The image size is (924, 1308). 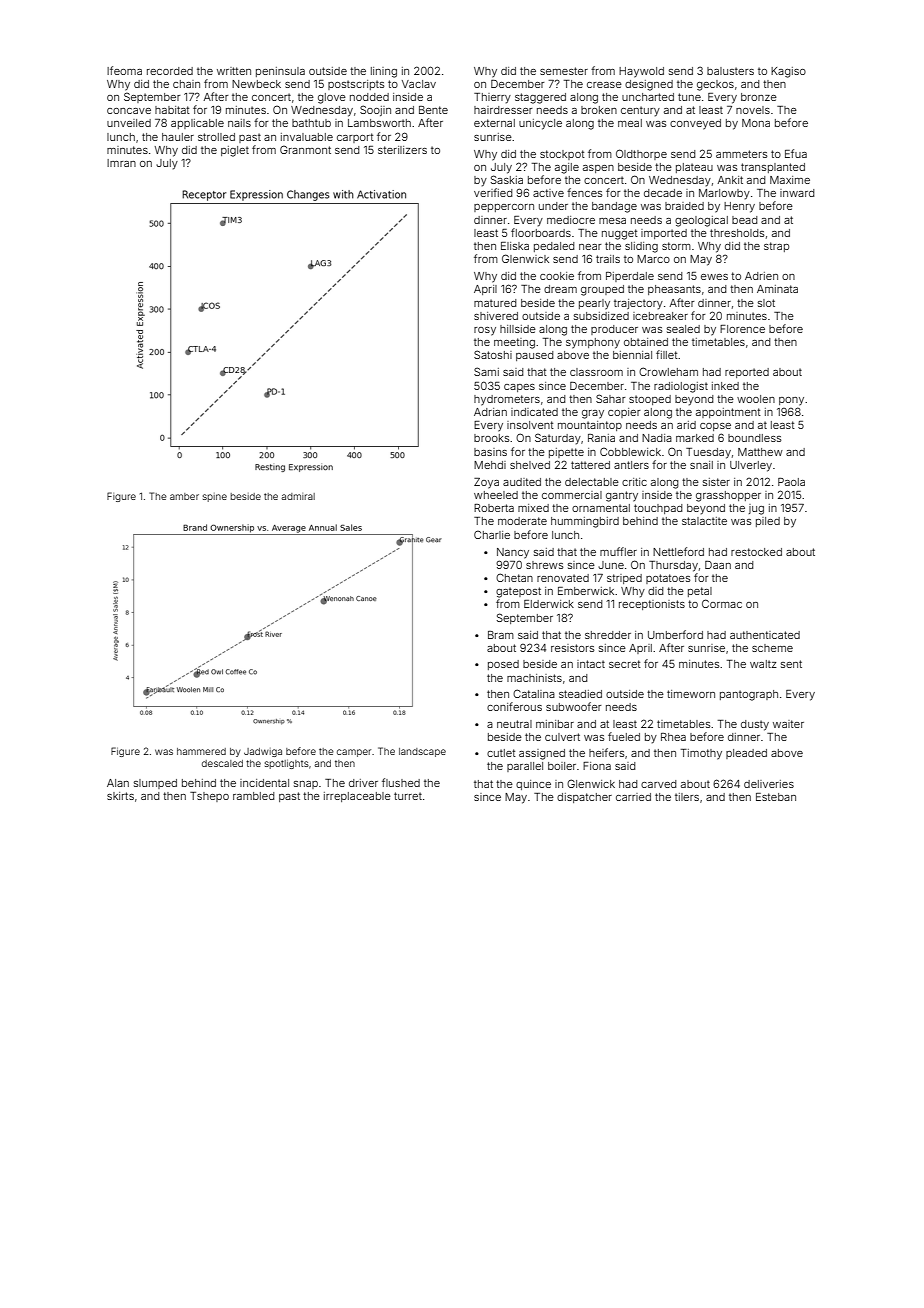 What do you see at coordinates (730, 71) in the screenshot?
I see `balusters` at bounding box center [730, 71].
